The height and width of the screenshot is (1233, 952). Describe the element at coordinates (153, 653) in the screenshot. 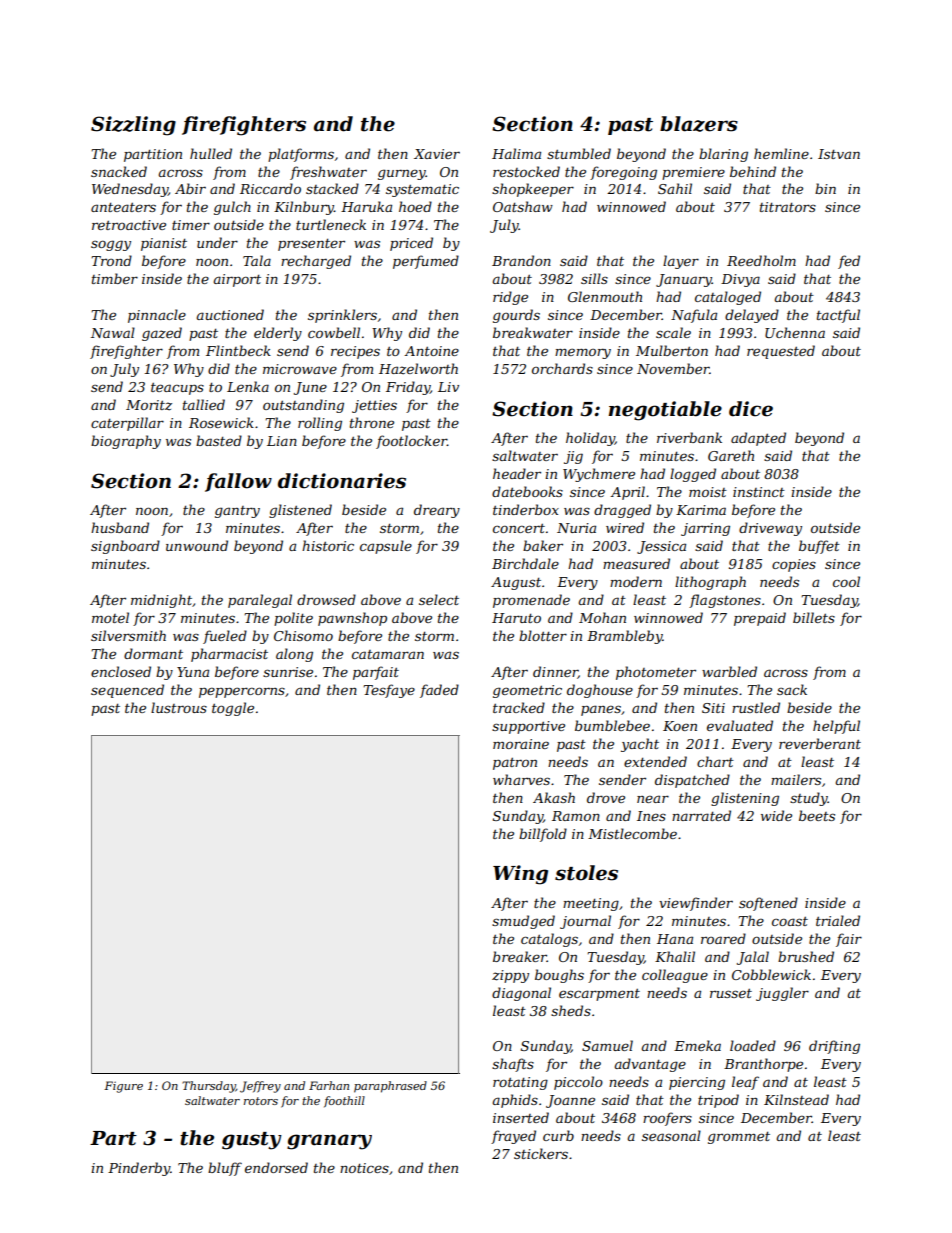

I see `dormant` at that location.
